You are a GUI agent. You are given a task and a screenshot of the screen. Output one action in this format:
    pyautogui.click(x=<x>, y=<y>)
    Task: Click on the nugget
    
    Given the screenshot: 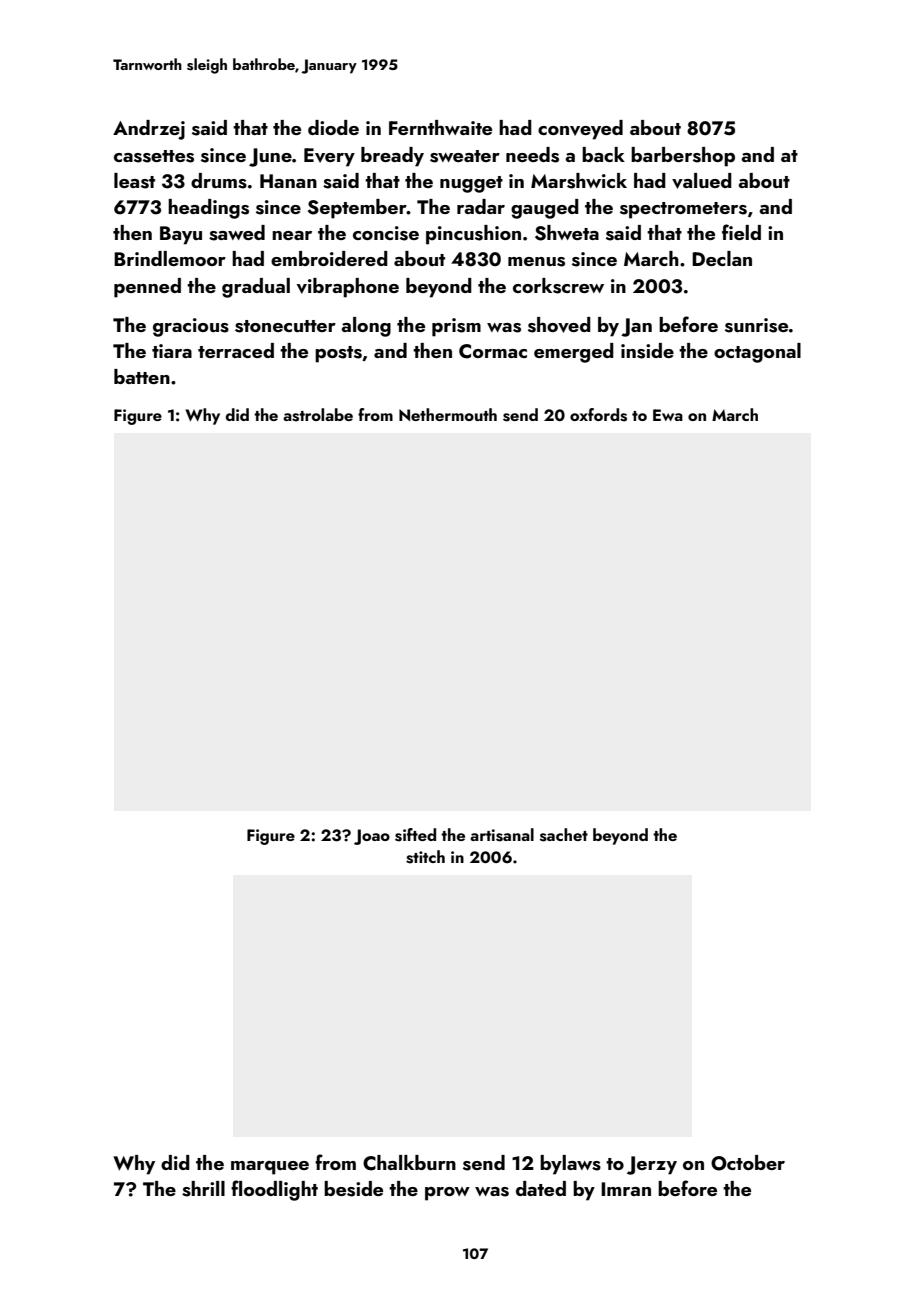 What is the action you would take?
    pyautogui.click(x=471, y=184)
